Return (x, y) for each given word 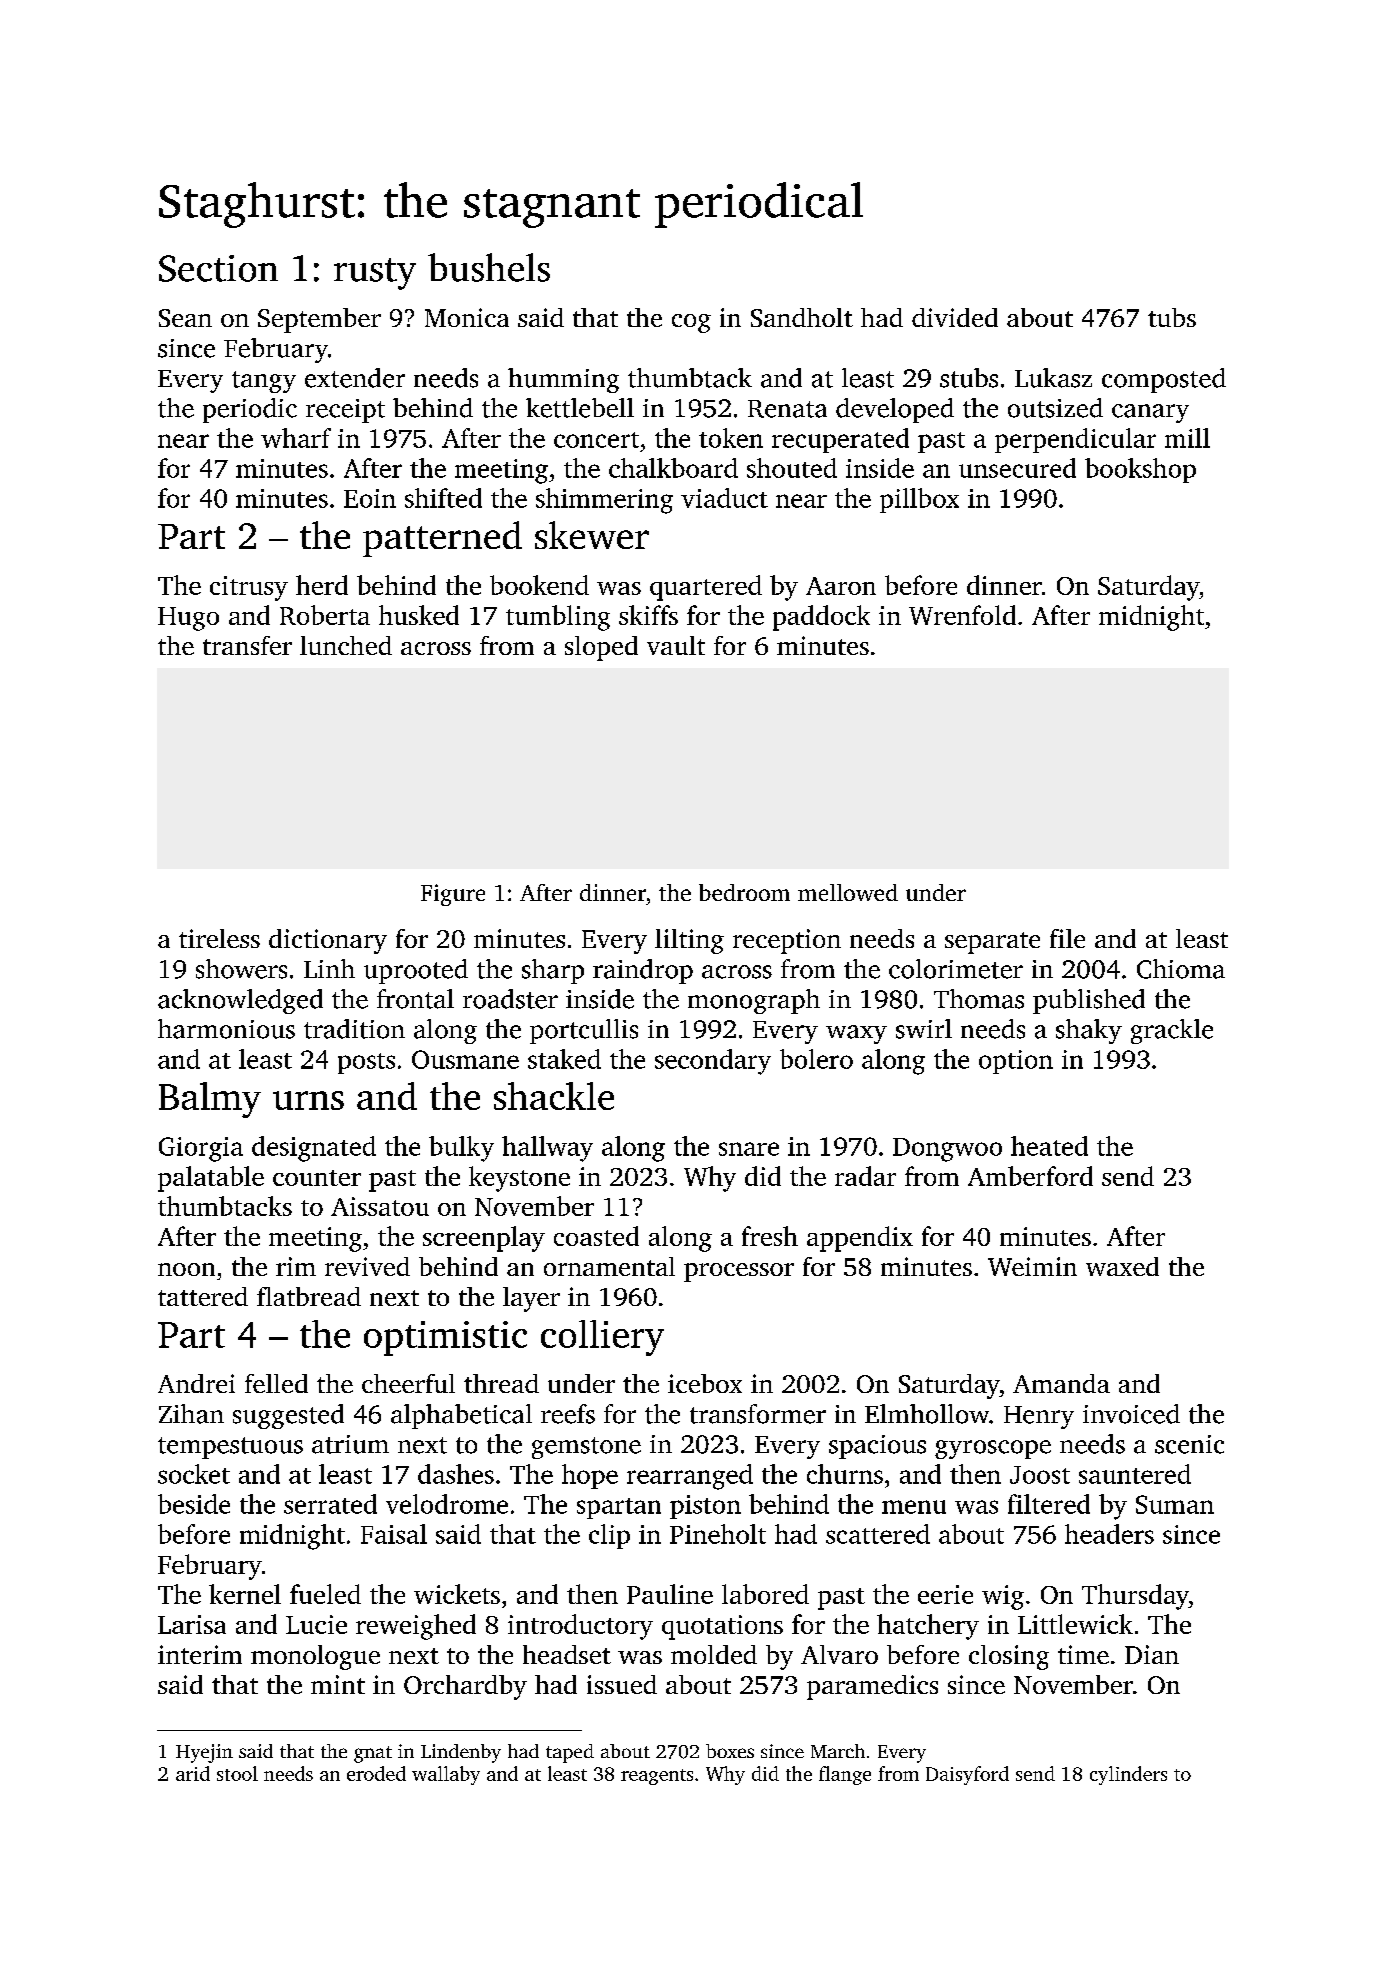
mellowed (848, 892)
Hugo (188, 619)
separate (992, 943)
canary (1150, 413)
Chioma (1181, 969)
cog (691, 323)
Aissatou (380, 1206)
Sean (185, 318)
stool (237, 1773)
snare (749, 1149)
